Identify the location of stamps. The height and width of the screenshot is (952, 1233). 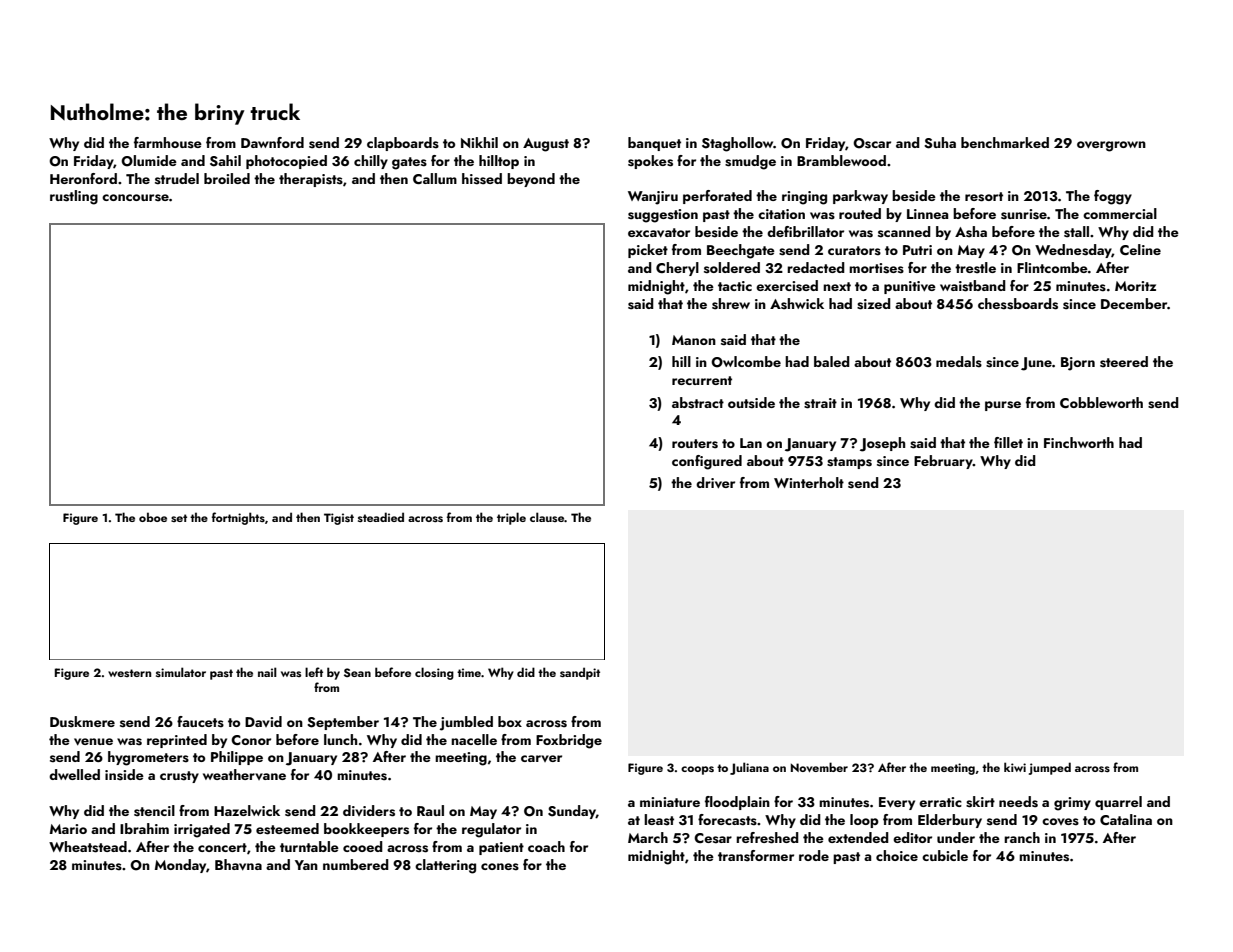
(849, 463).
